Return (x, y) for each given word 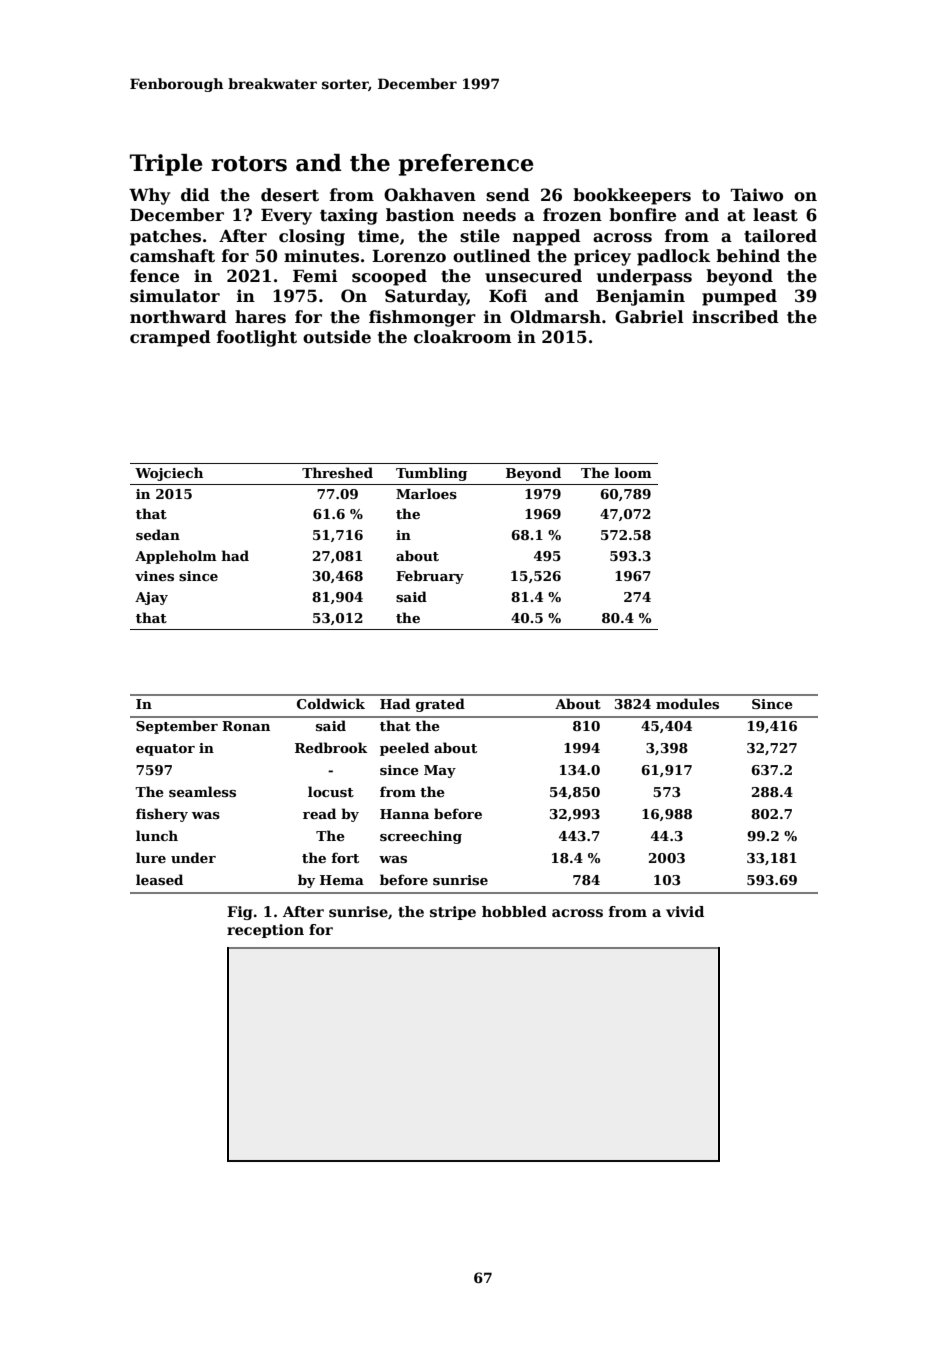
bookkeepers (632, 196)
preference (466, 165)
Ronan (246, 726)
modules (687, 703)
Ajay (151, 598)
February (430, 577)
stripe (453, 913)
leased (159, 879)
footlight (257, 338)
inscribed (735, 317)
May (440, 771)
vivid (685, 911)
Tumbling (431, 474)
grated (440, 705)
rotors (249, 164)
